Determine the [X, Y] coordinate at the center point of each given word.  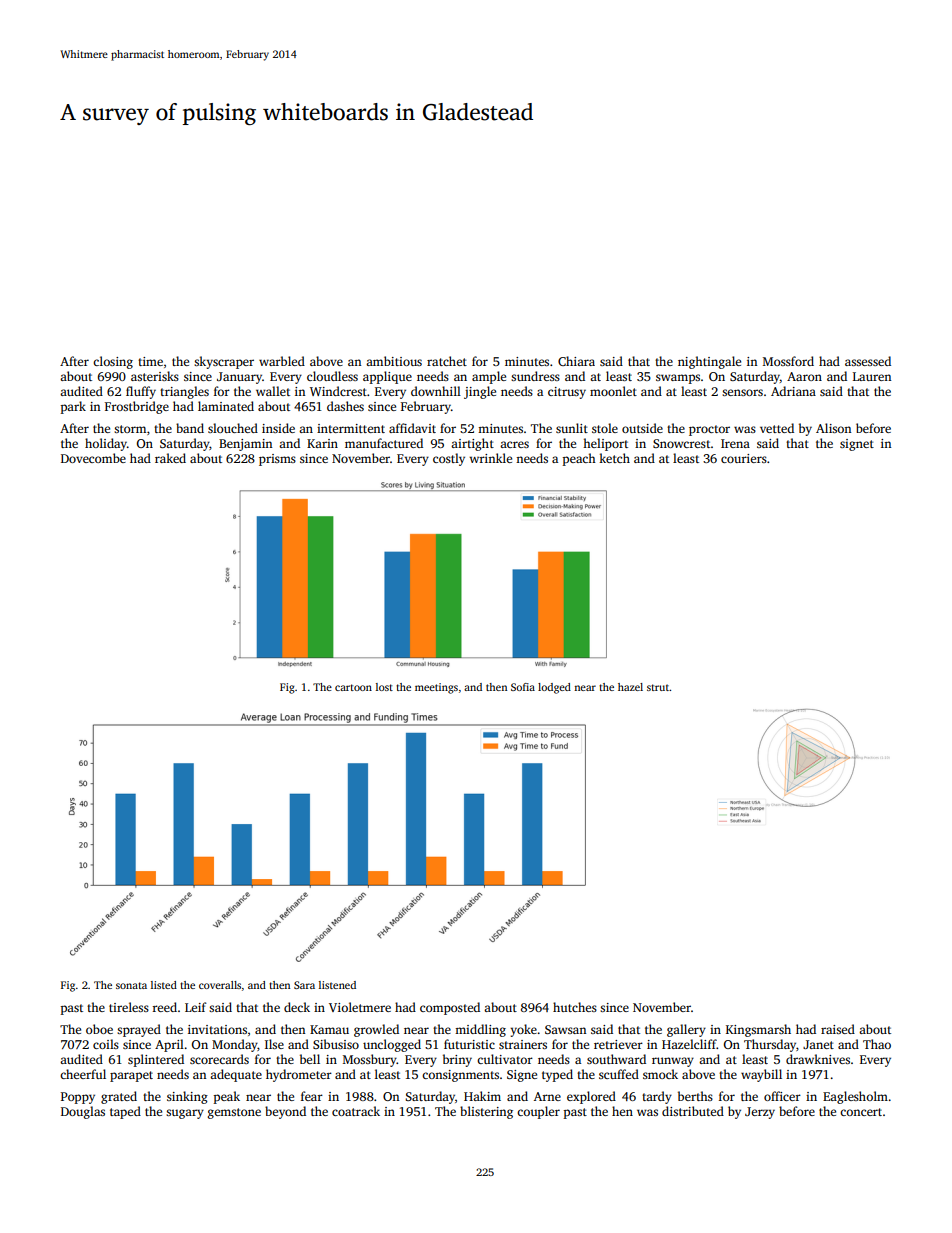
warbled [282, 361]
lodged [554, 688]
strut [658, 687]
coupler [538, 1112]
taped [125, 1112]
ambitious [394, 361]
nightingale [709, 362]
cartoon [353, 687]
